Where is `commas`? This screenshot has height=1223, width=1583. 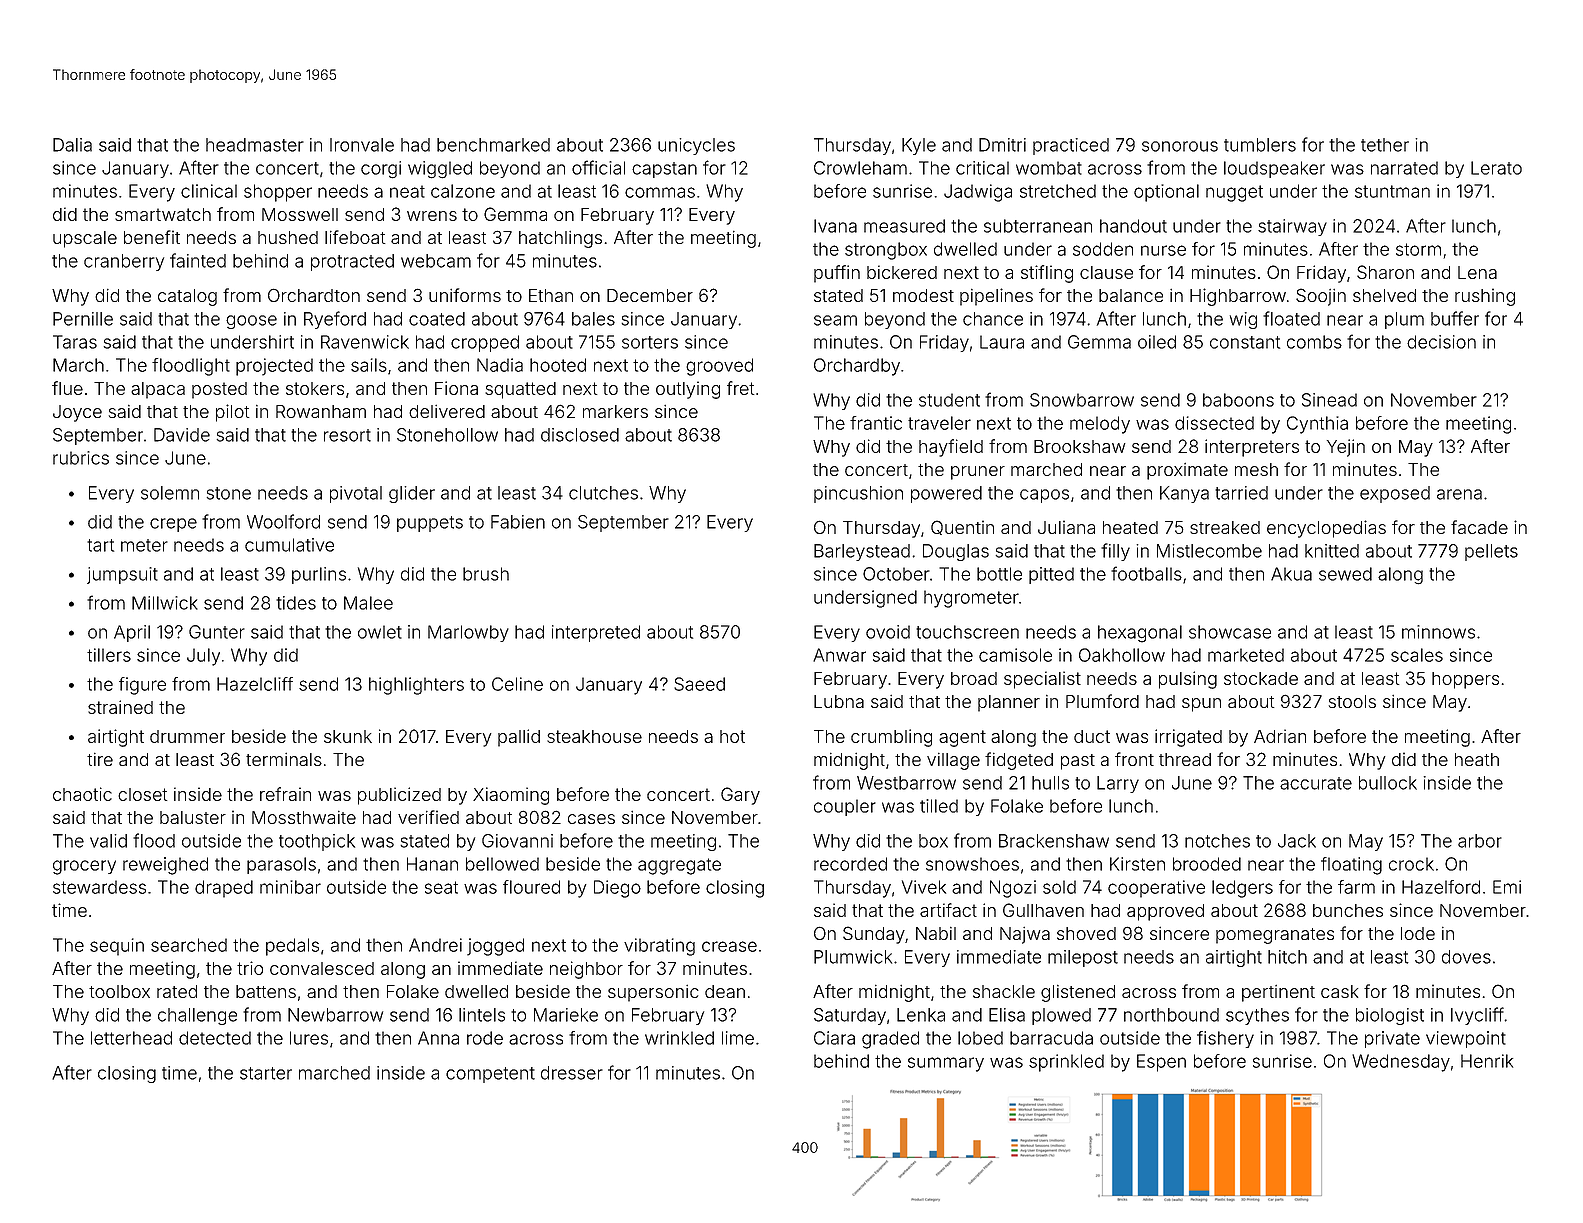 commas is located at coordinates (660, 192).
